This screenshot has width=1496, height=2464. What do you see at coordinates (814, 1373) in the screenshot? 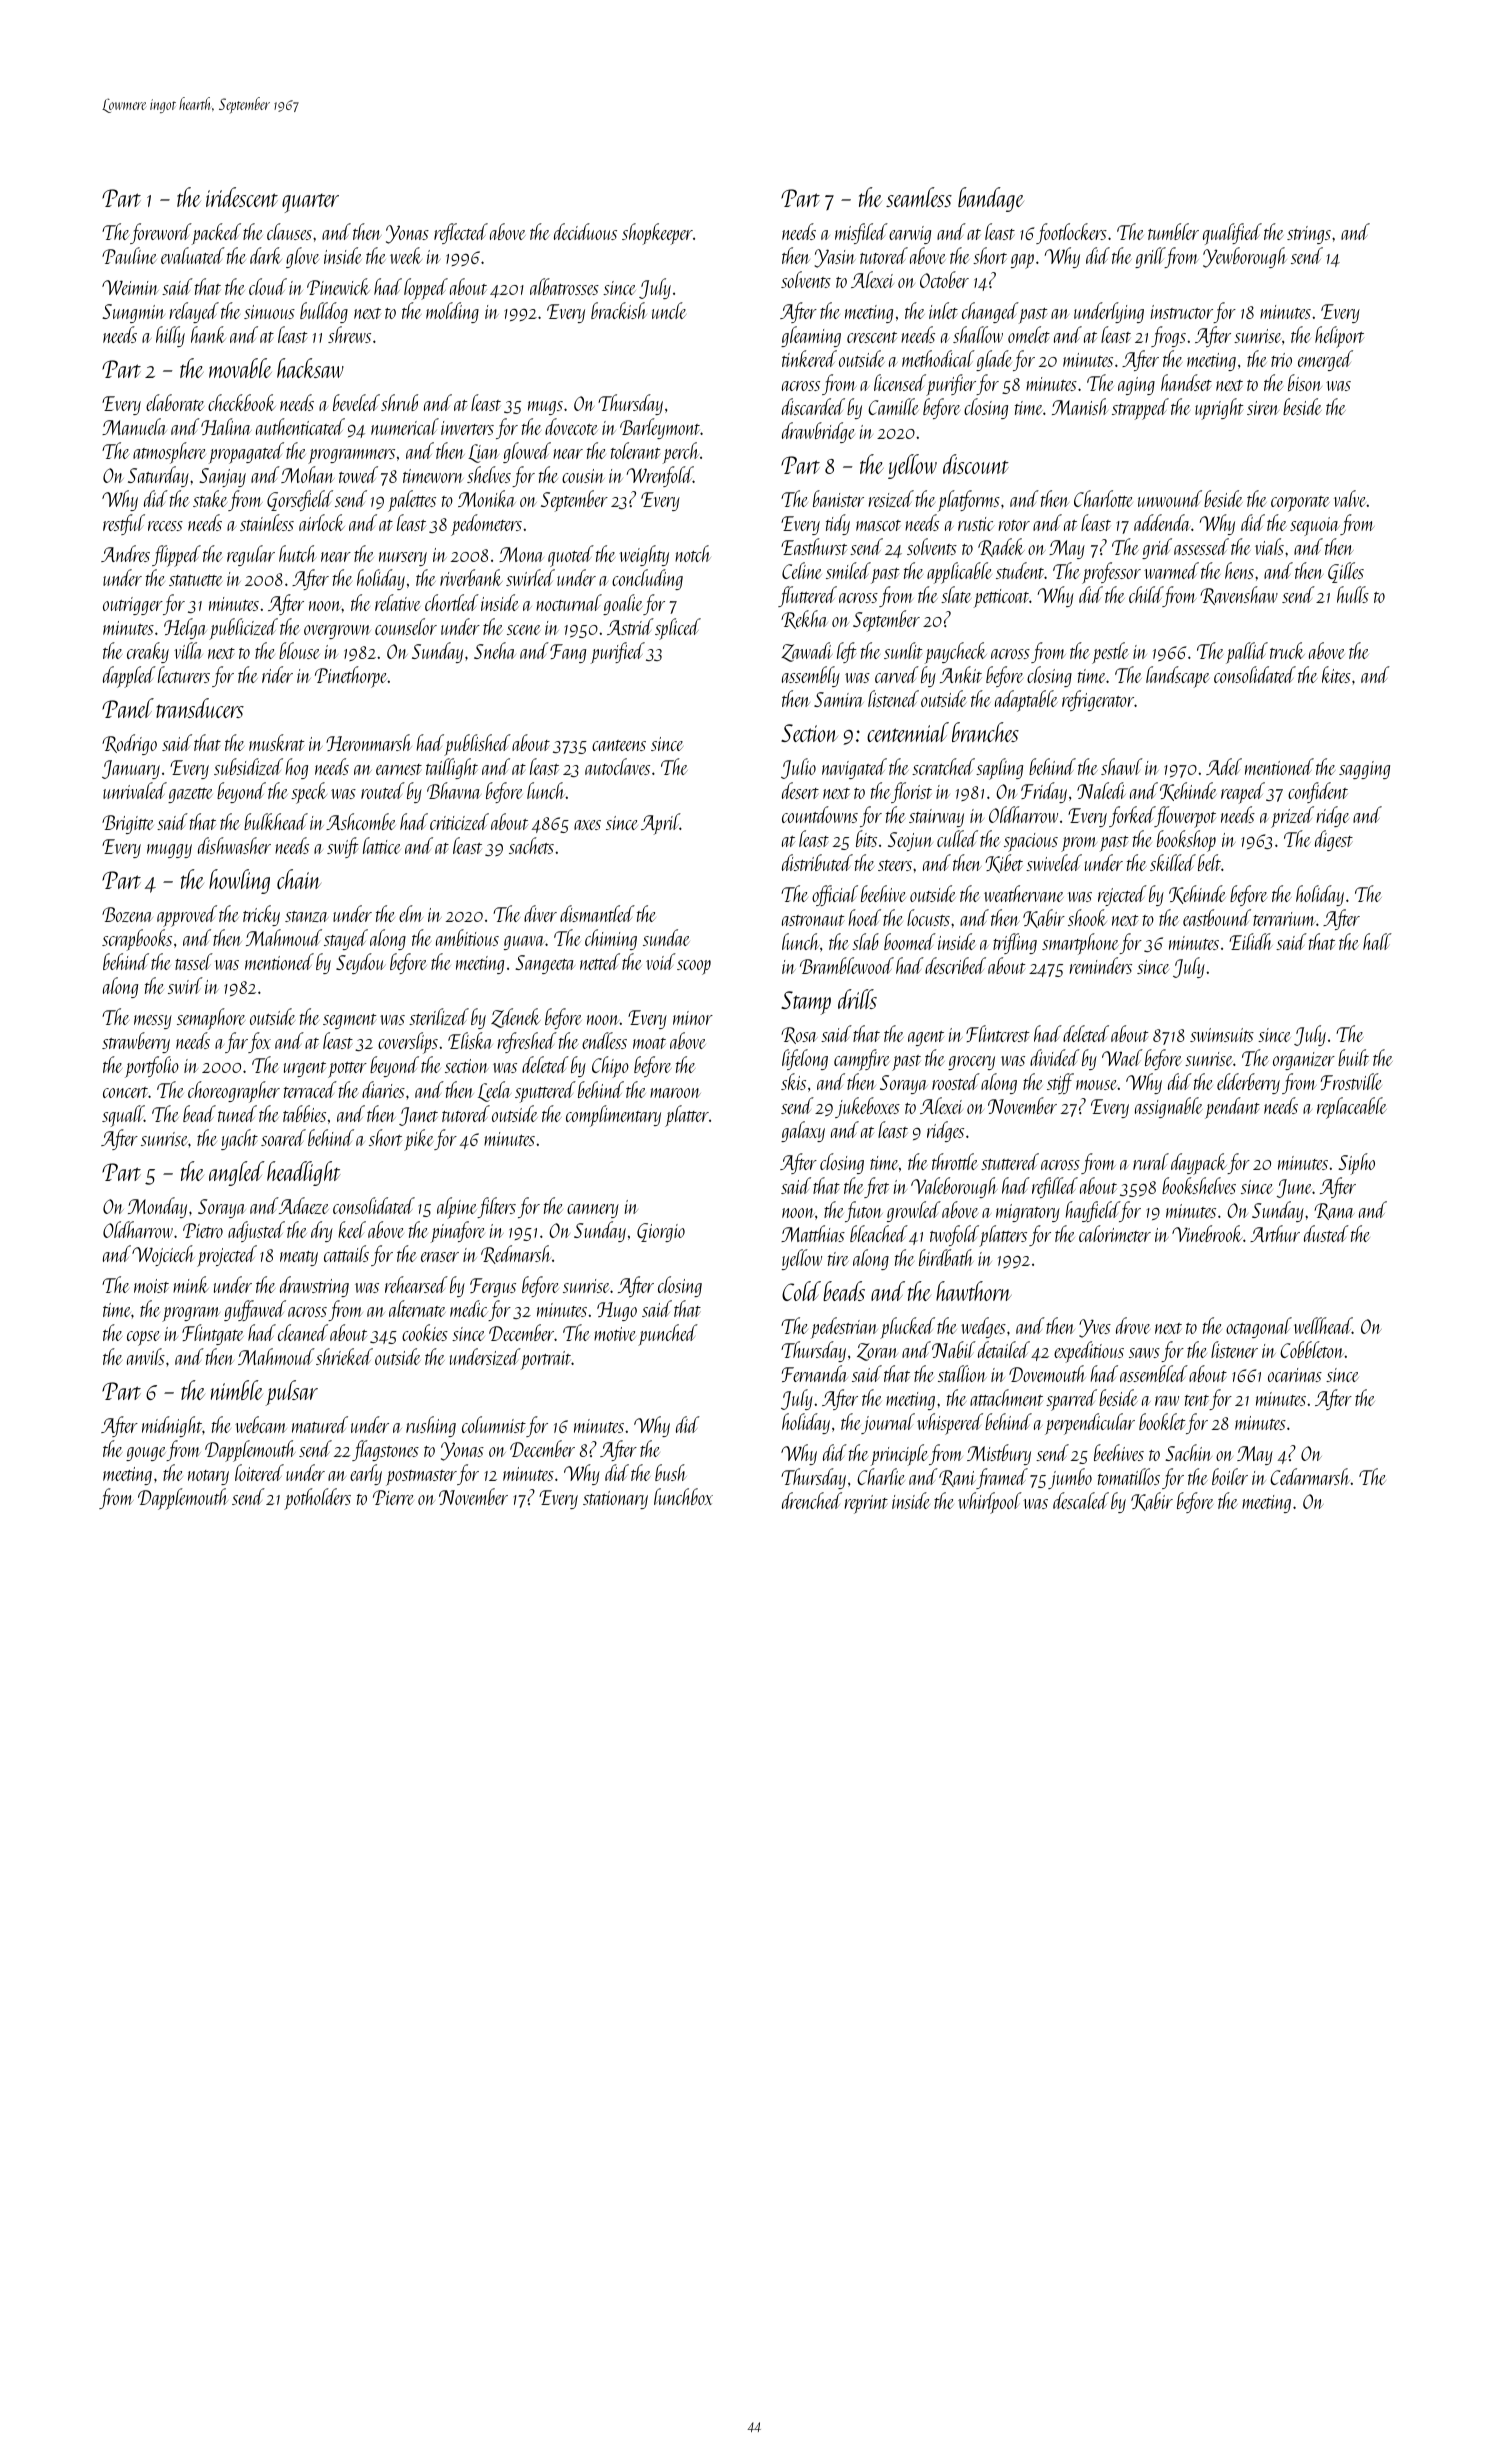
I see `Fernanda` at bounding box center [814, 1373].
